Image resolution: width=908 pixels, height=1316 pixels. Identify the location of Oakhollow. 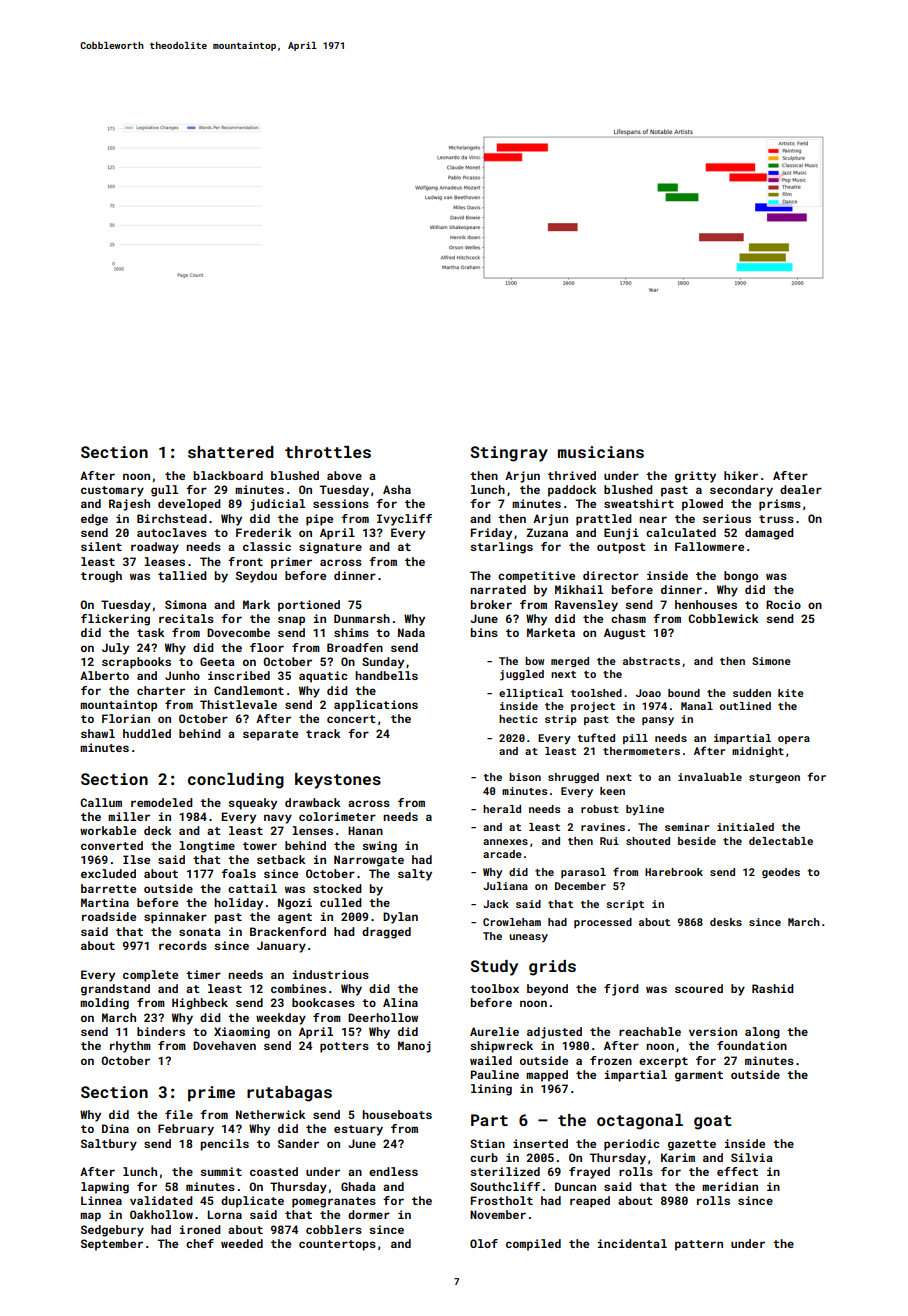
(161, 1214).
